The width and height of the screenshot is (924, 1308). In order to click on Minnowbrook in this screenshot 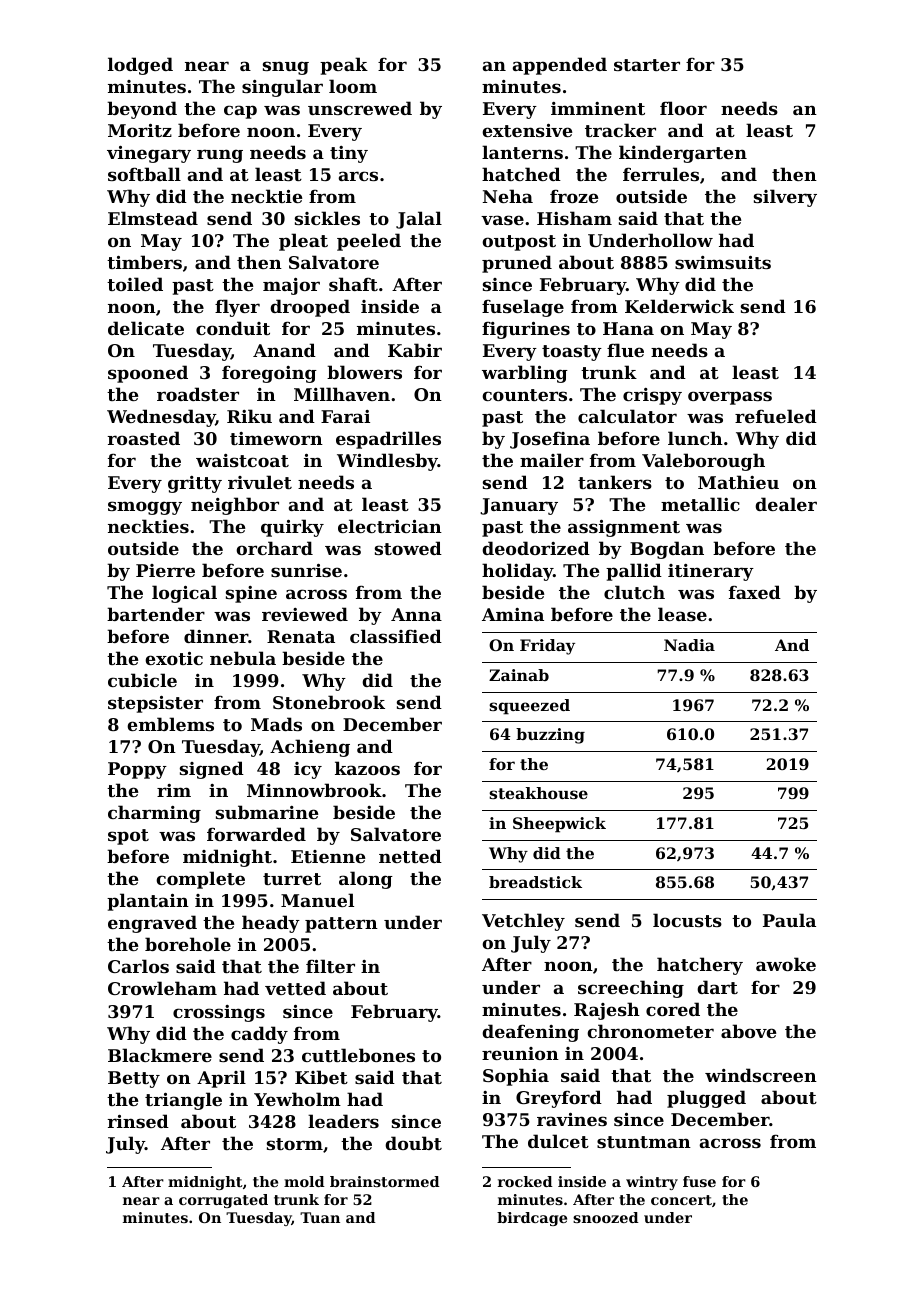, I will do `click(314, 790)`.
